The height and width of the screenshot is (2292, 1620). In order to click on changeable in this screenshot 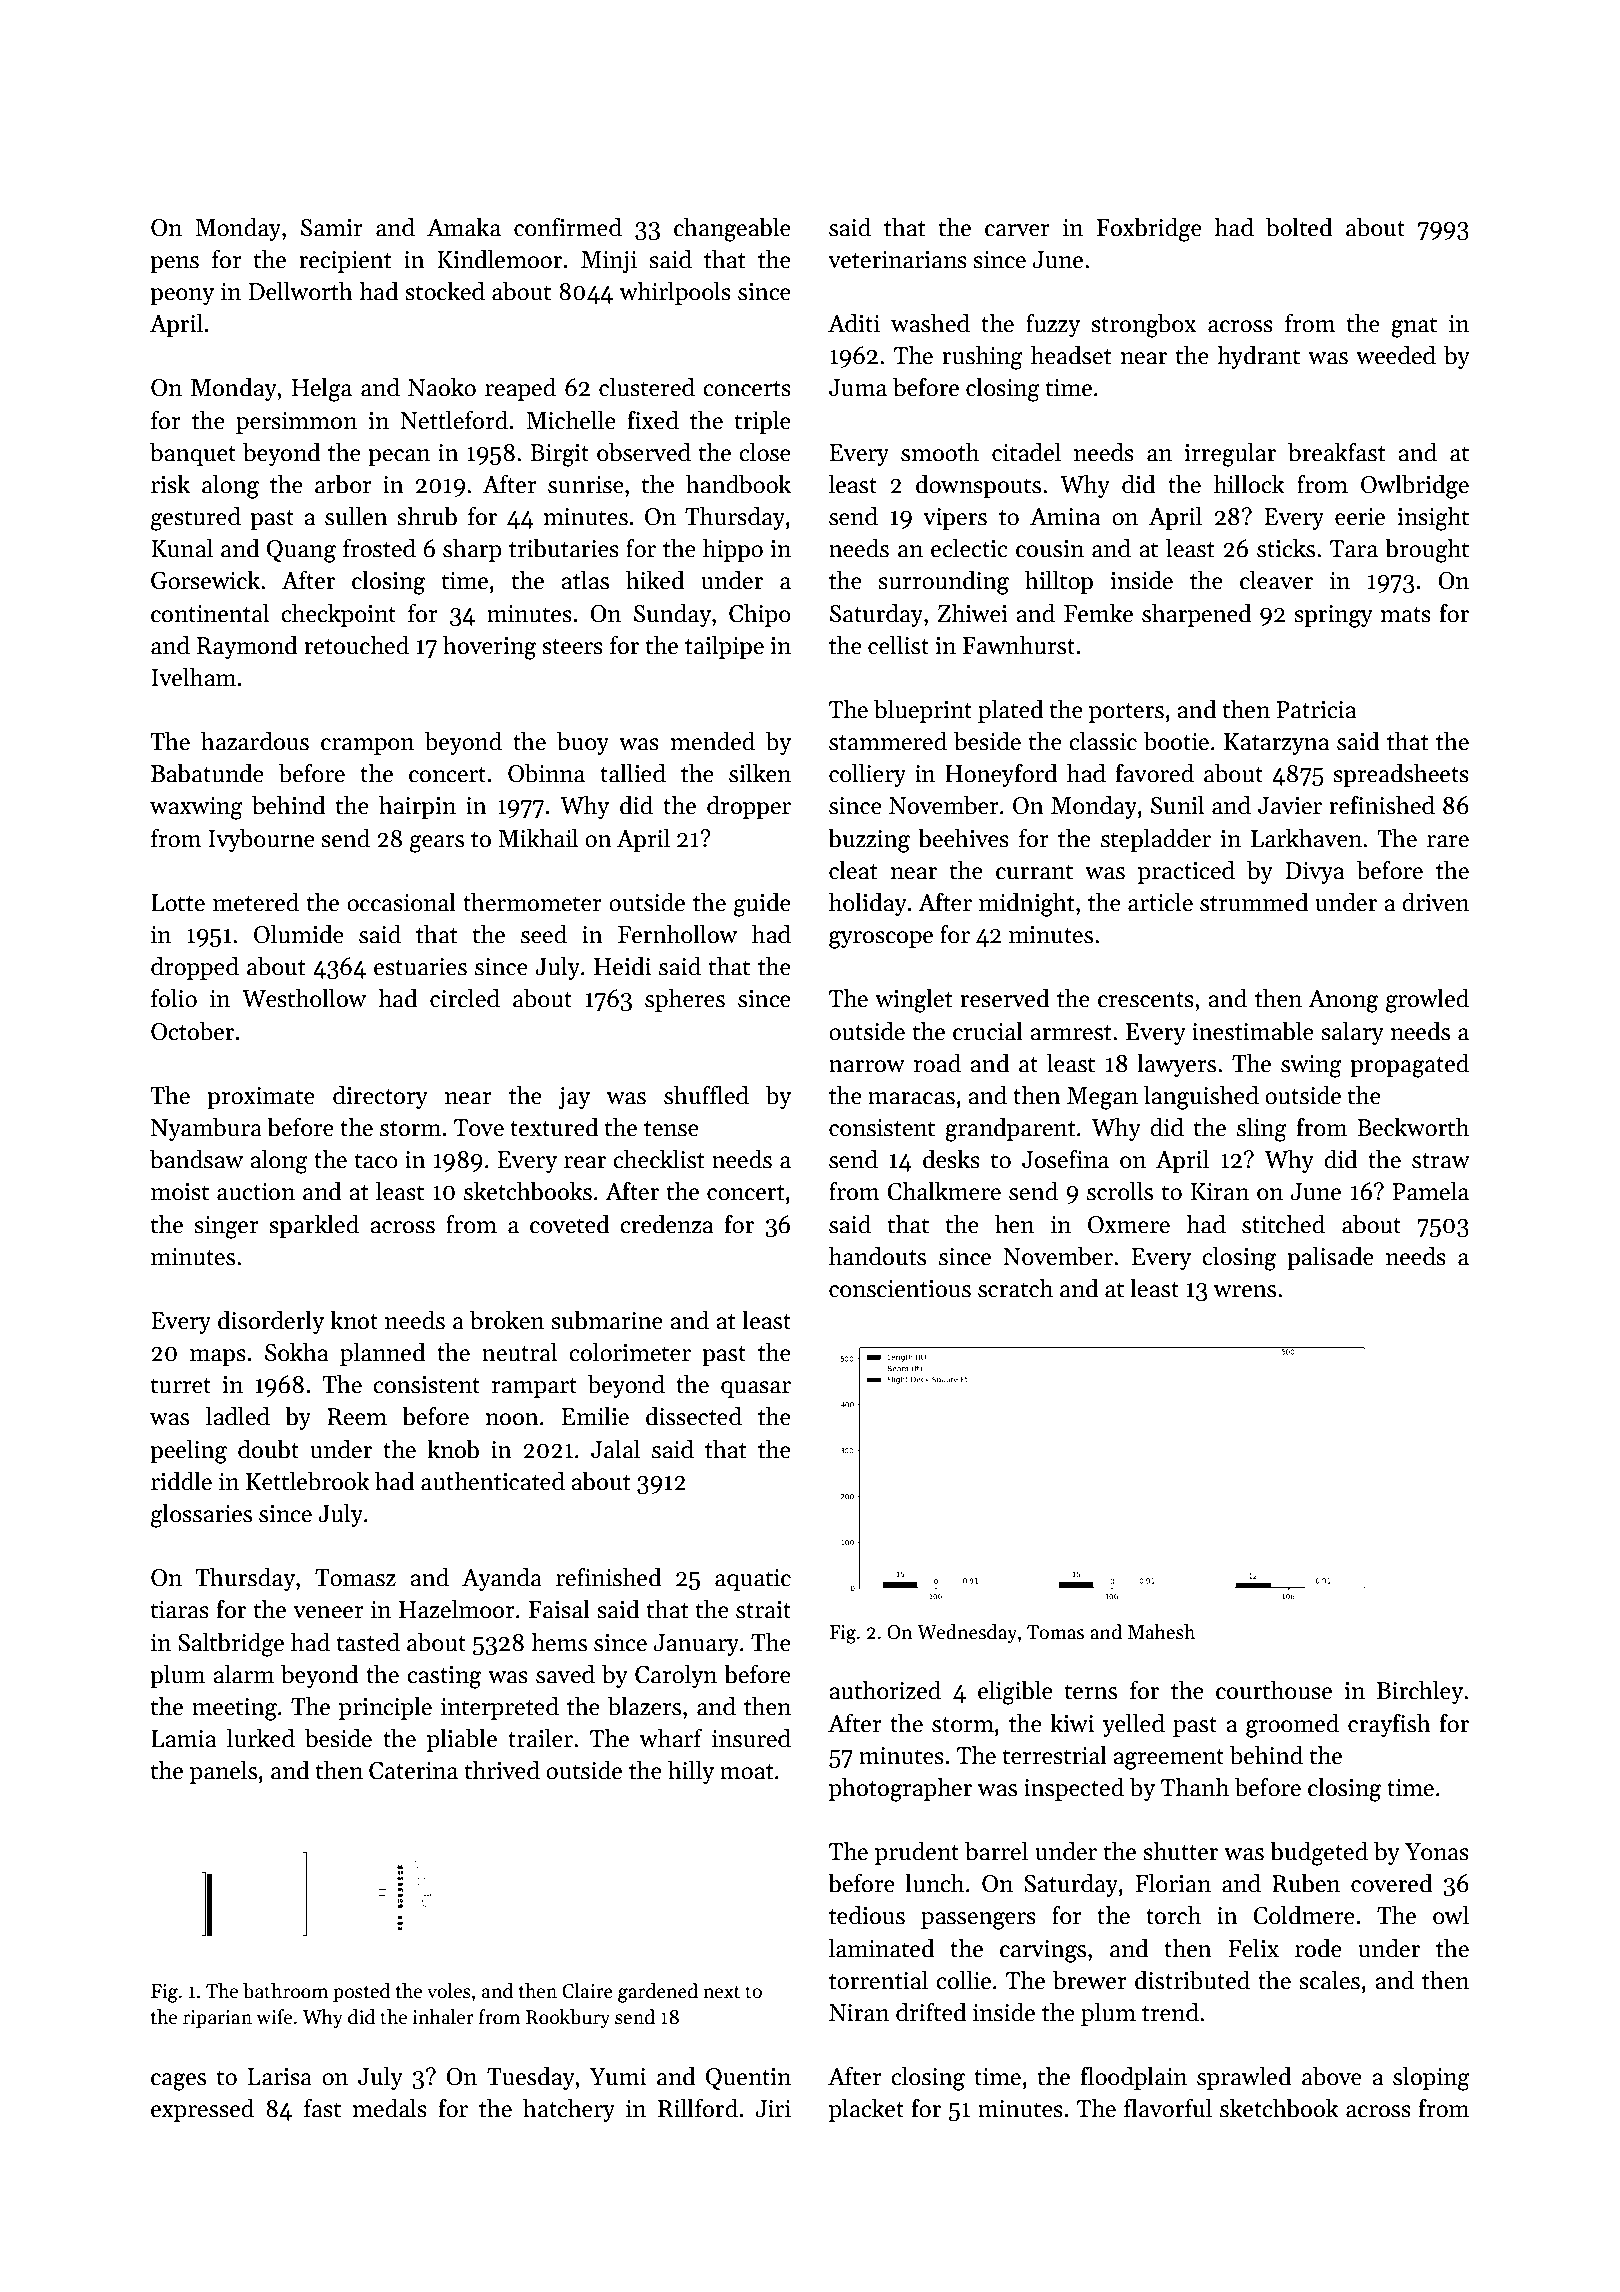, I will do `click(732, 229)`.
